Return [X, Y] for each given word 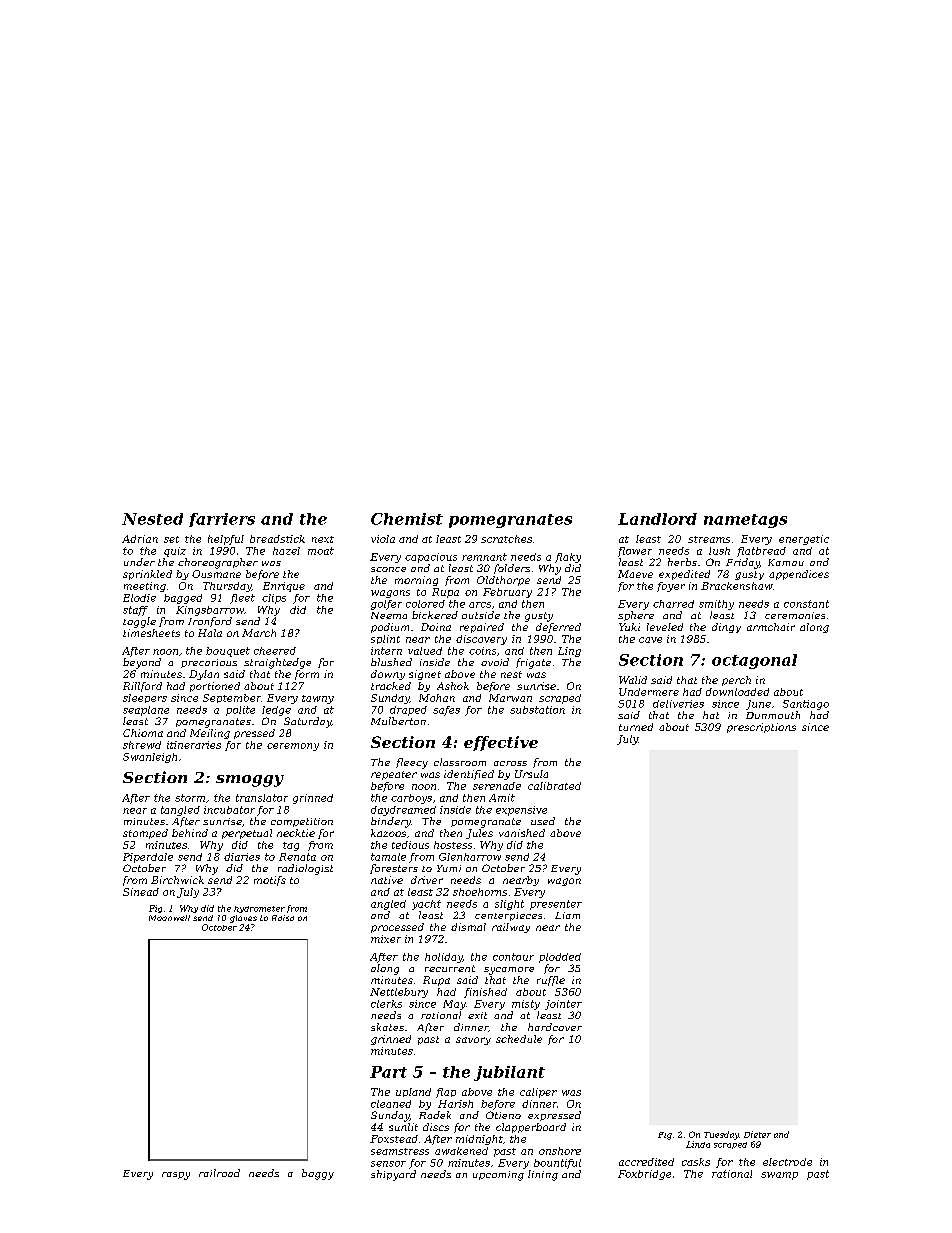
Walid [633, 680]
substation [537, 710]
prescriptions [761, 728]
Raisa [283, 918]
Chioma [143, 733]
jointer [563, 1005]
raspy [176, 1176]
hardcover [555, 1027]
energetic [804, 540]
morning [416, 581]
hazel [286, 551]
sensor [388, 1164]
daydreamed [403, 811]
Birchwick [177, 880]
